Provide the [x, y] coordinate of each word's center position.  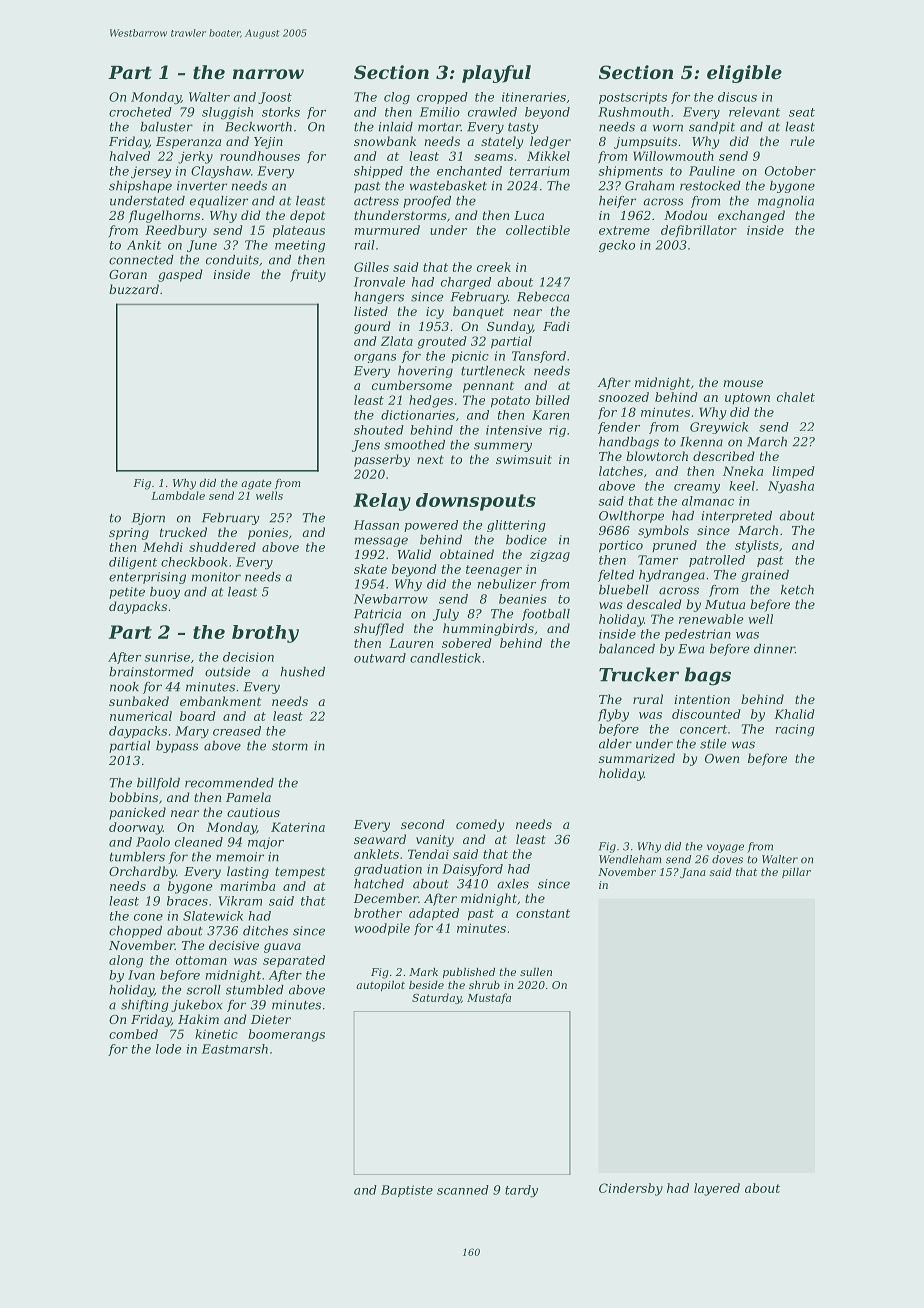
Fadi [556, 326]
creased [237, 731]
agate [256, 484]
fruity [308, 275]
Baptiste [407, 1191]
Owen [722, 758]
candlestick [445, 658]
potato [510, 402]
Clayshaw [221, 172]
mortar [439, 127]
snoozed [624, 397]
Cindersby [631, 1189]
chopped [135, 932]
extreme [624, 230]
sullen [536, 972]
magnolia [786, 202]
